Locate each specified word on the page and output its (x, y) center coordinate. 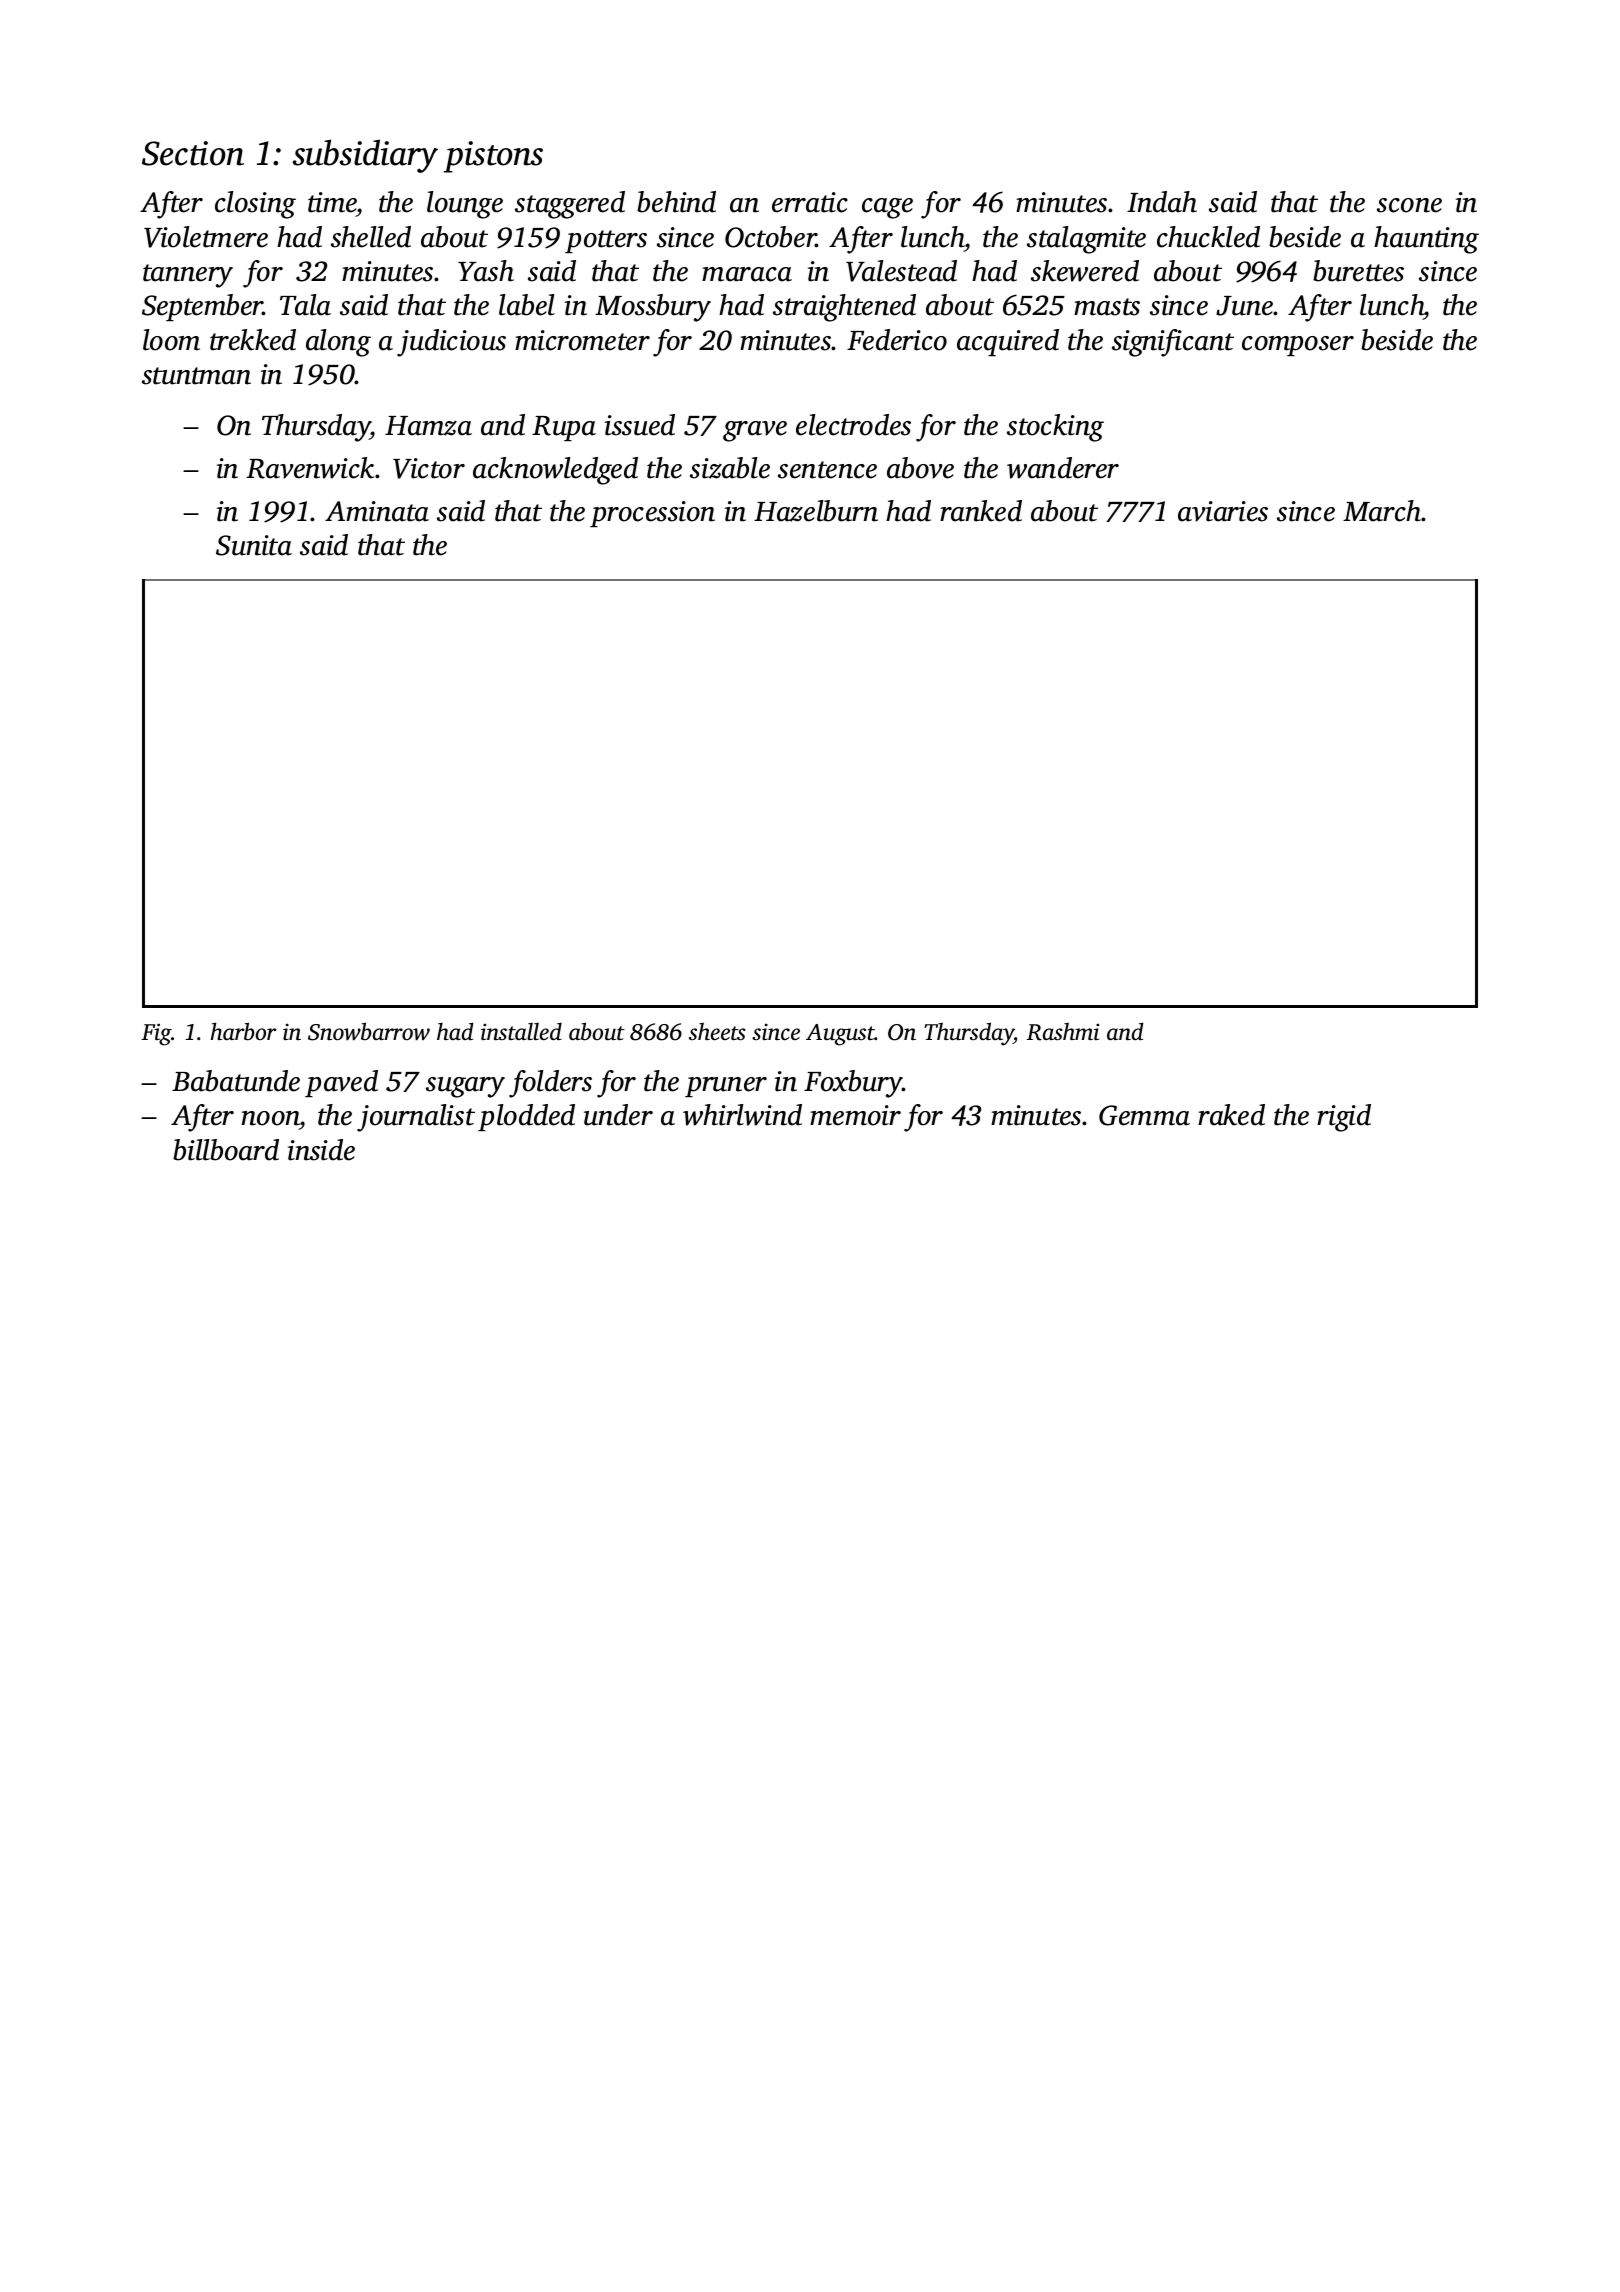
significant (1173, 343)
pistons (493, 157)
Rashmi (1062, 1032)
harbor (243, 1031)
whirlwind (742, 1115)
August (840, 1035)
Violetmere (206, 237)
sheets (717, 1032)
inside (321, 1150)
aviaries (1223, 511)
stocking (1055, 428)
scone (1409, 205)
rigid (1344, 1118)
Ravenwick (311, 468)
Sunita (254, 545)
